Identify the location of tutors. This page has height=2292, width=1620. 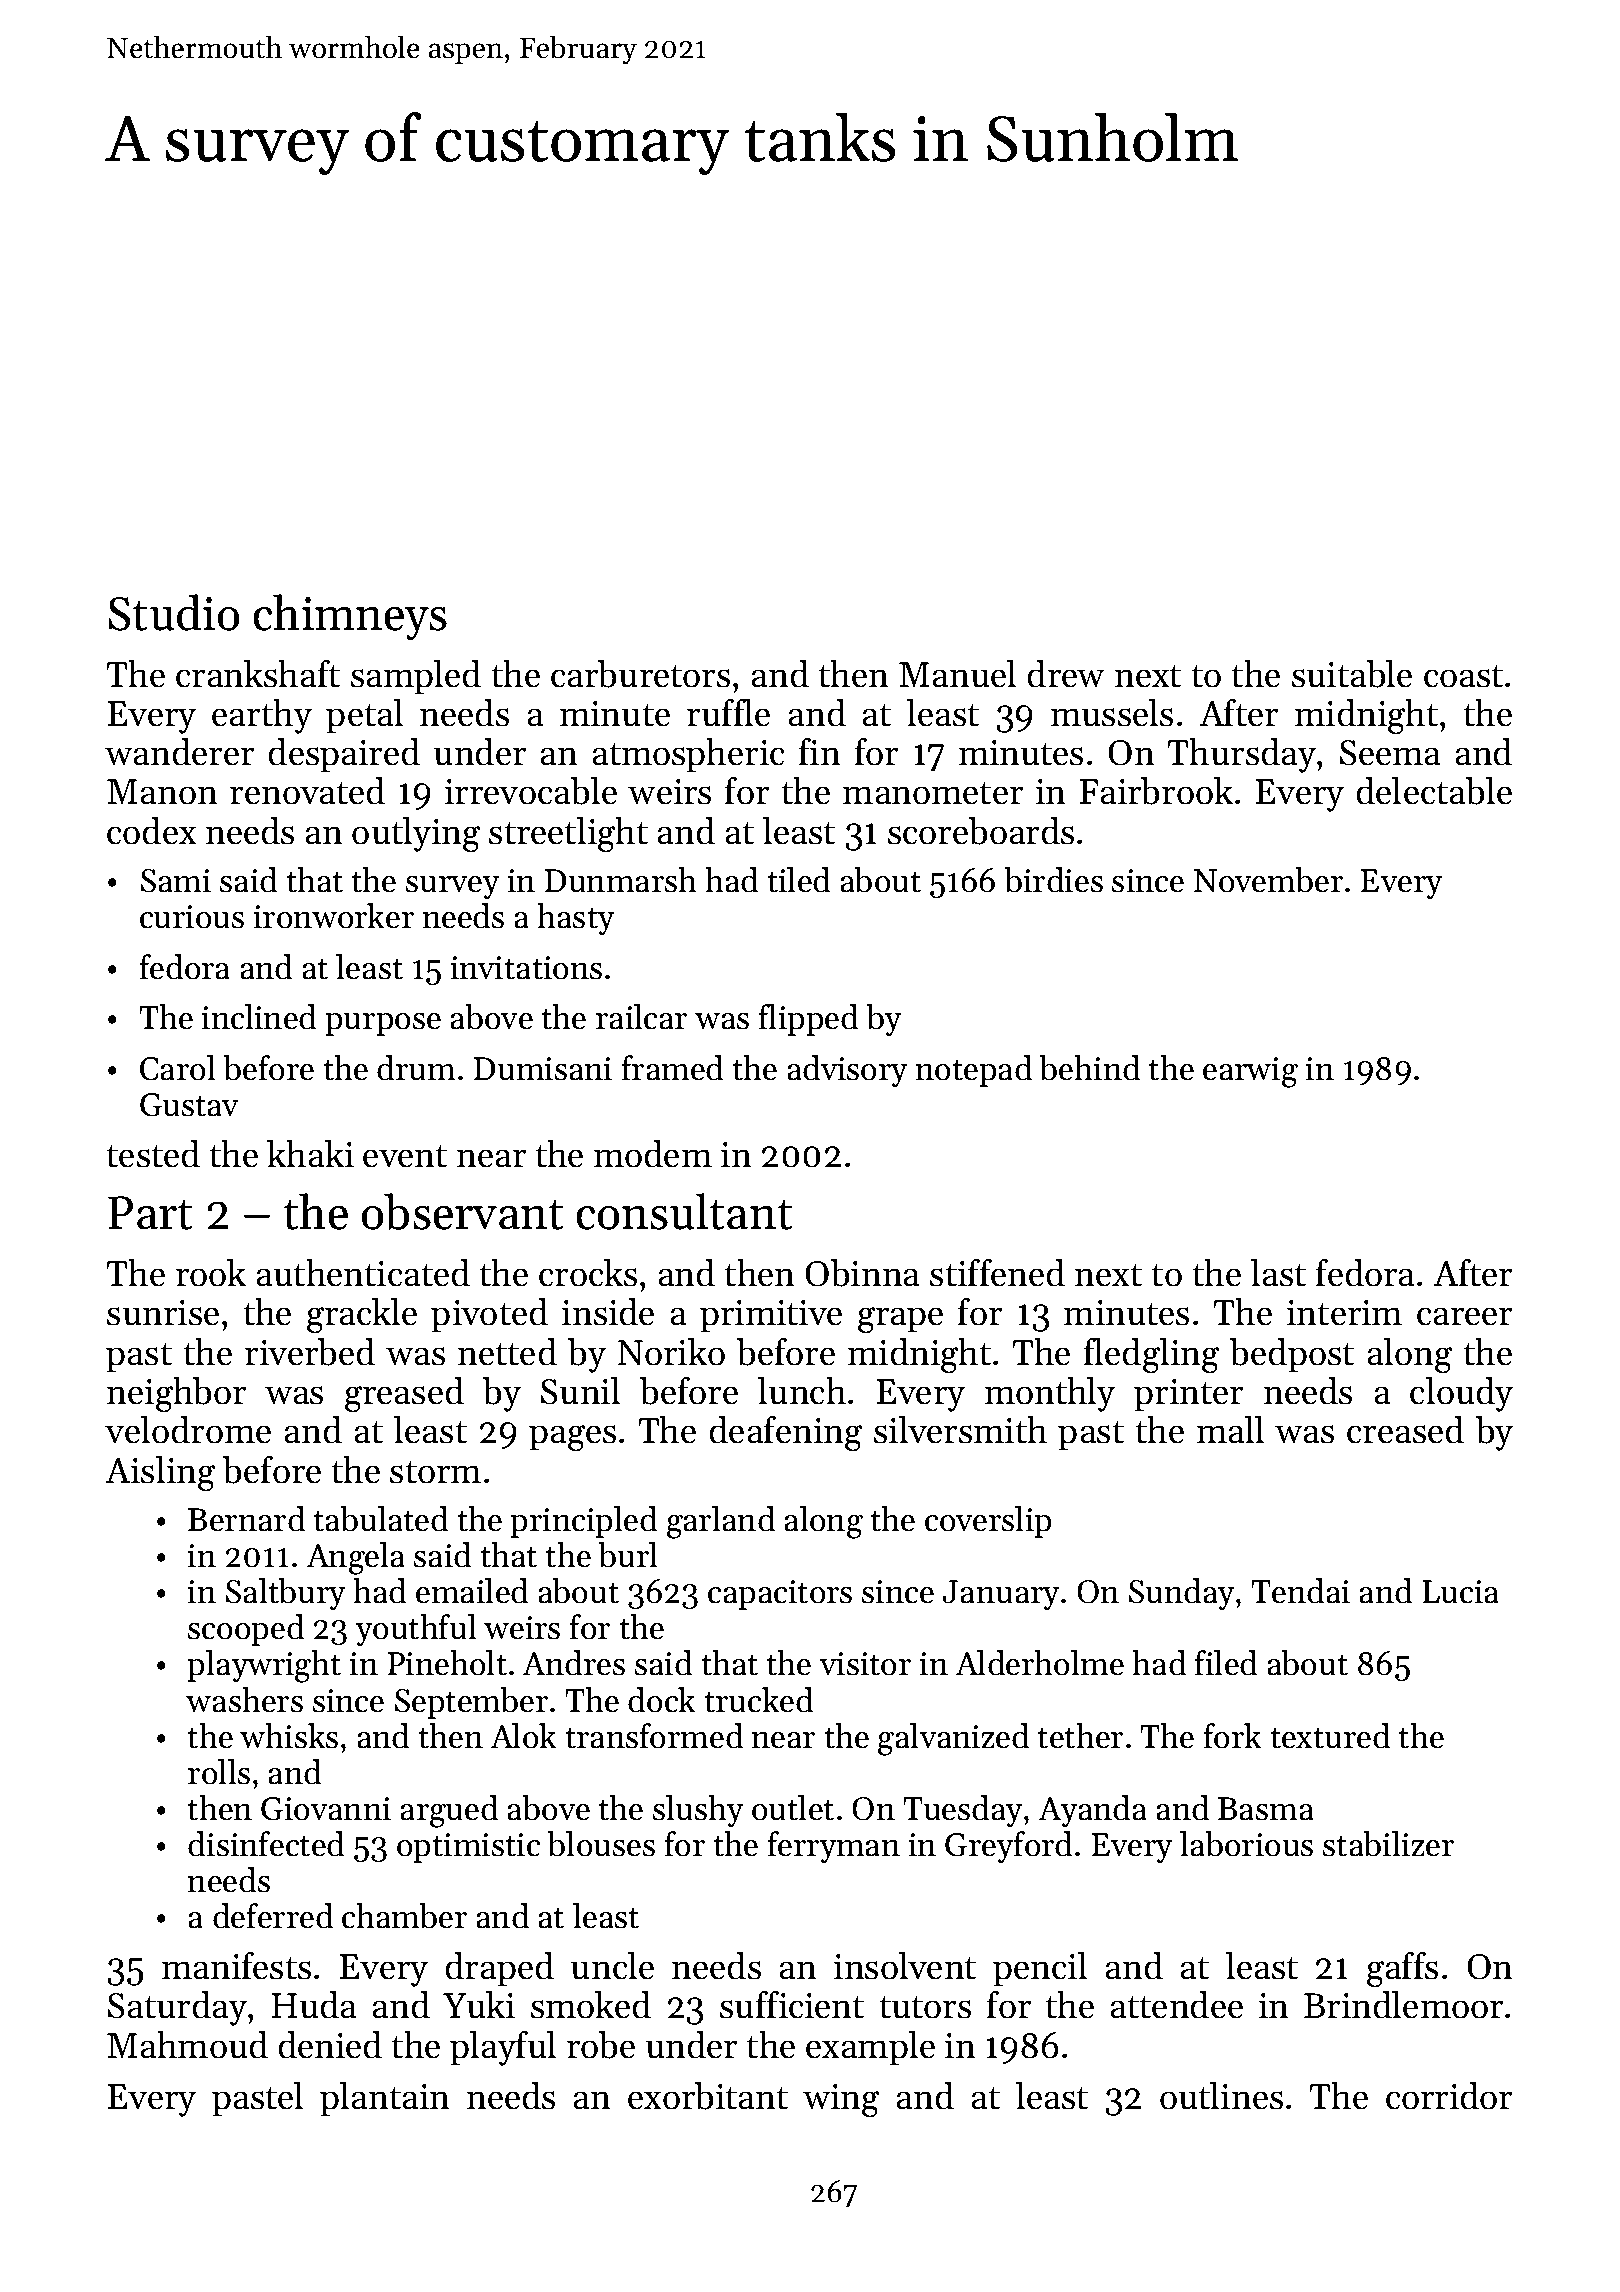
(925, 2007).
